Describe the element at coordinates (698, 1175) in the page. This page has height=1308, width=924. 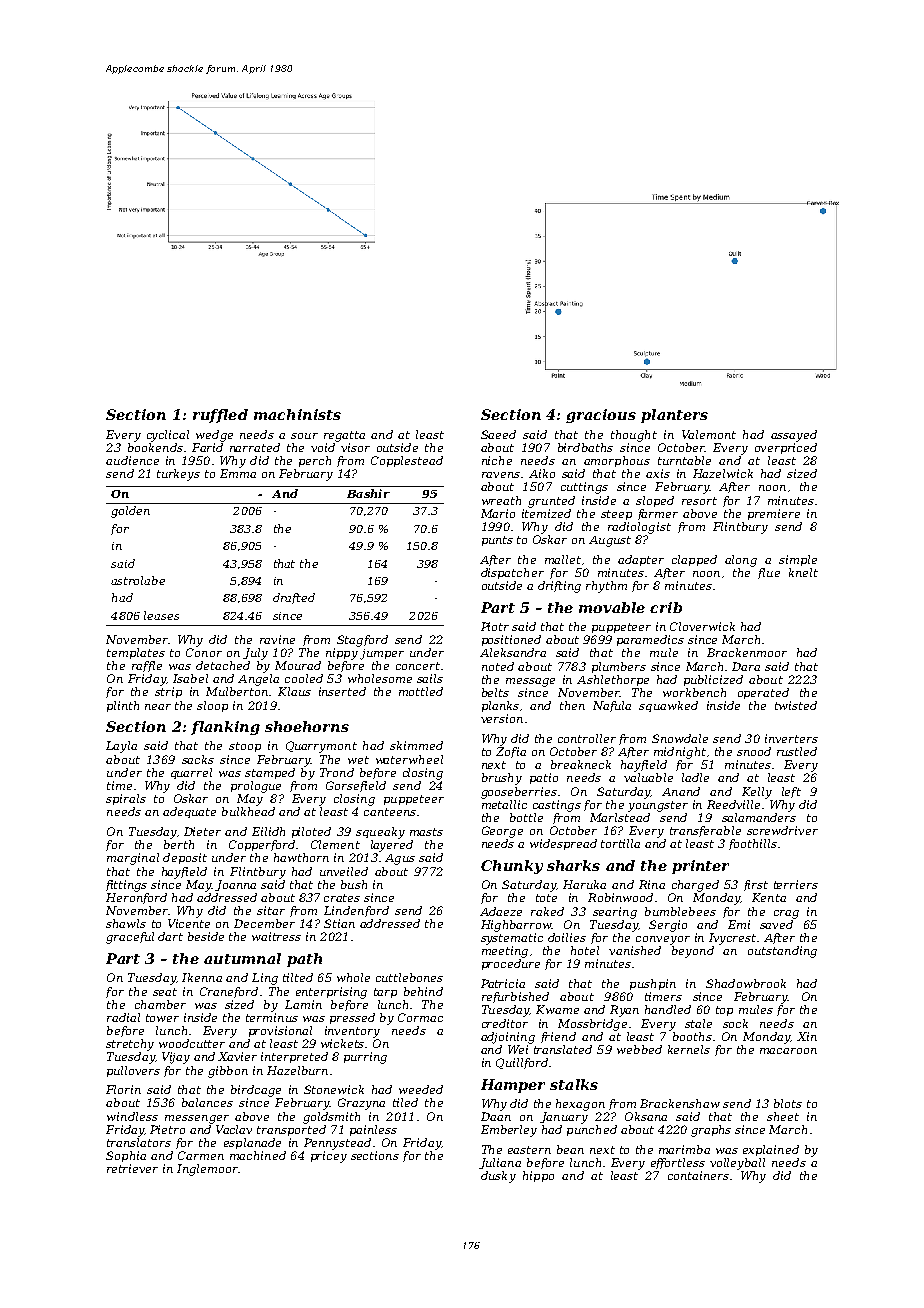
I see `containers` at that location.
